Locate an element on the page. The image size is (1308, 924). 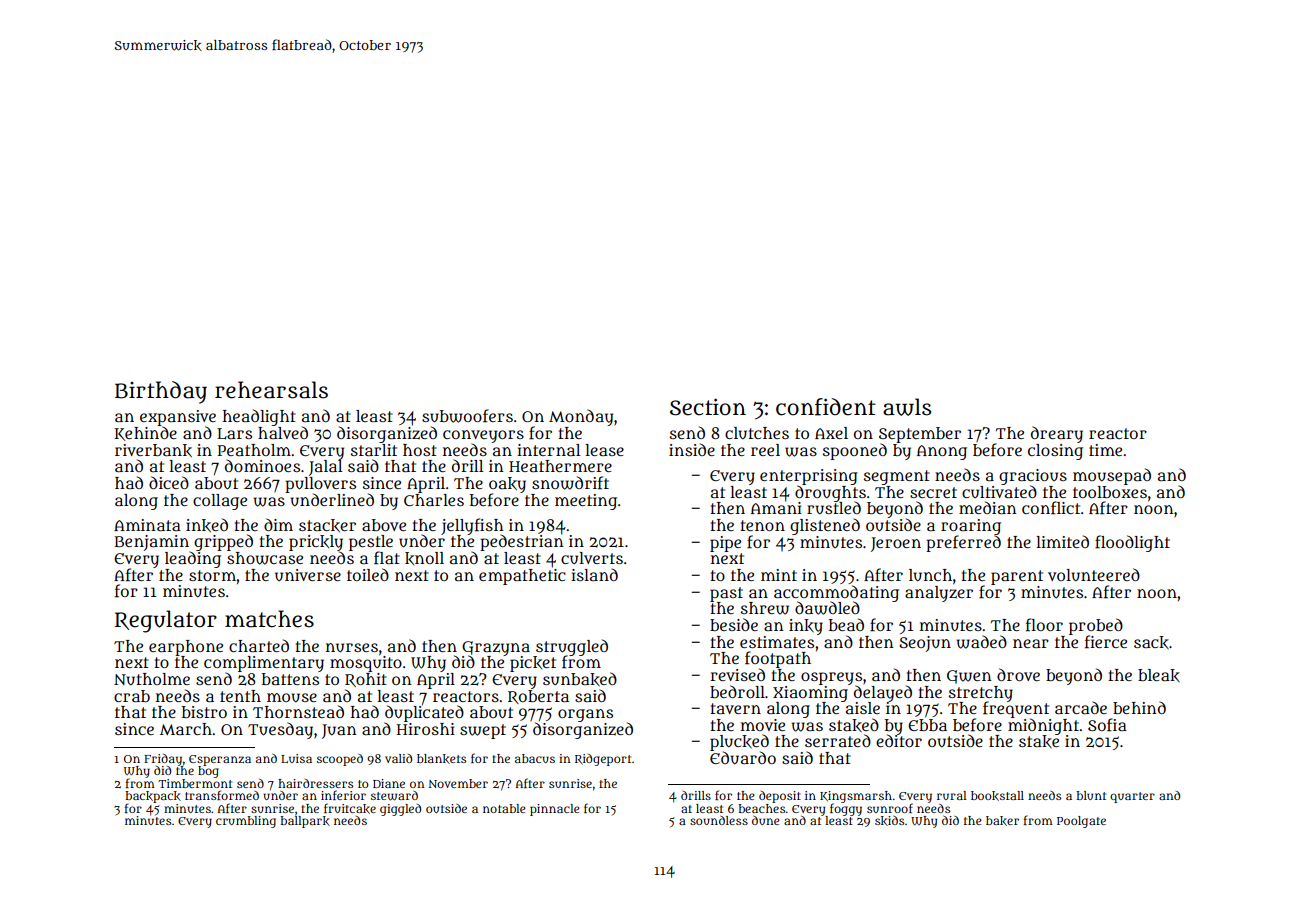
tavern is located at coordinates (736, 708).
